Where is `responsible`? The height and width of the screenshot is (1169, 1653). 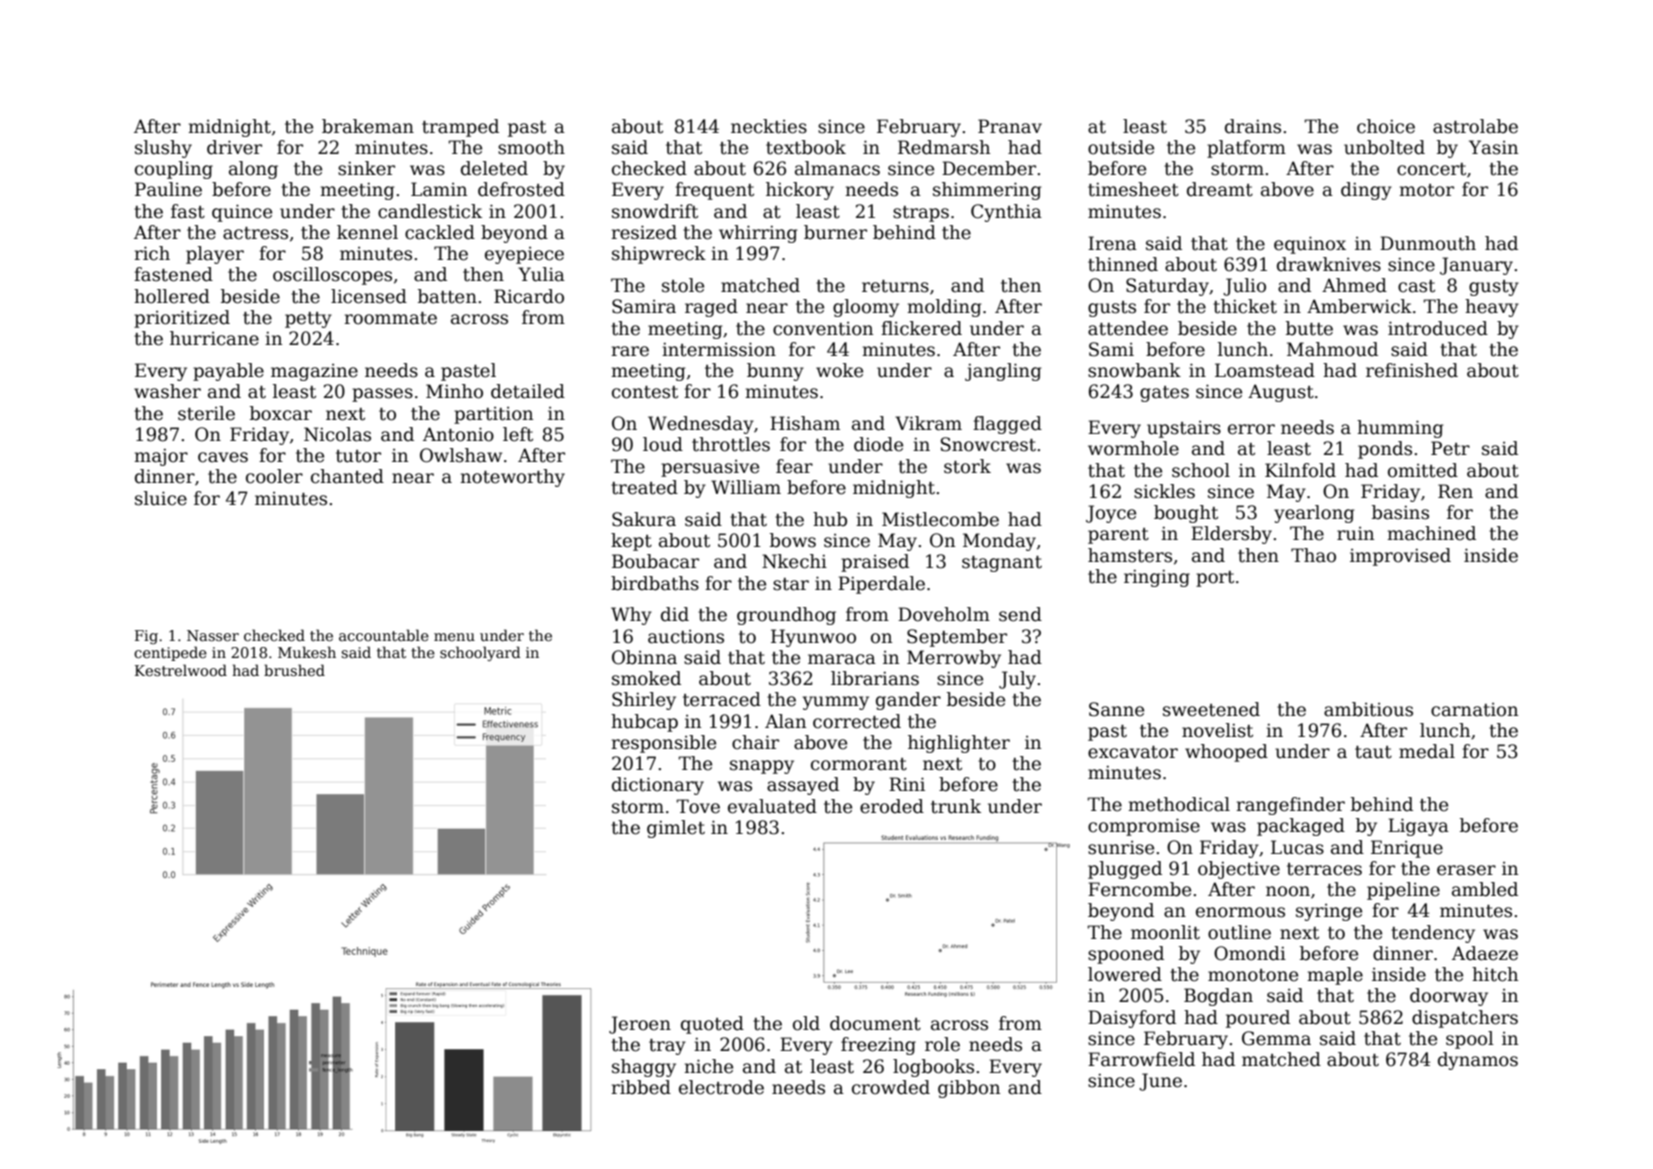
responsible is located at coordinates (663, 744).
